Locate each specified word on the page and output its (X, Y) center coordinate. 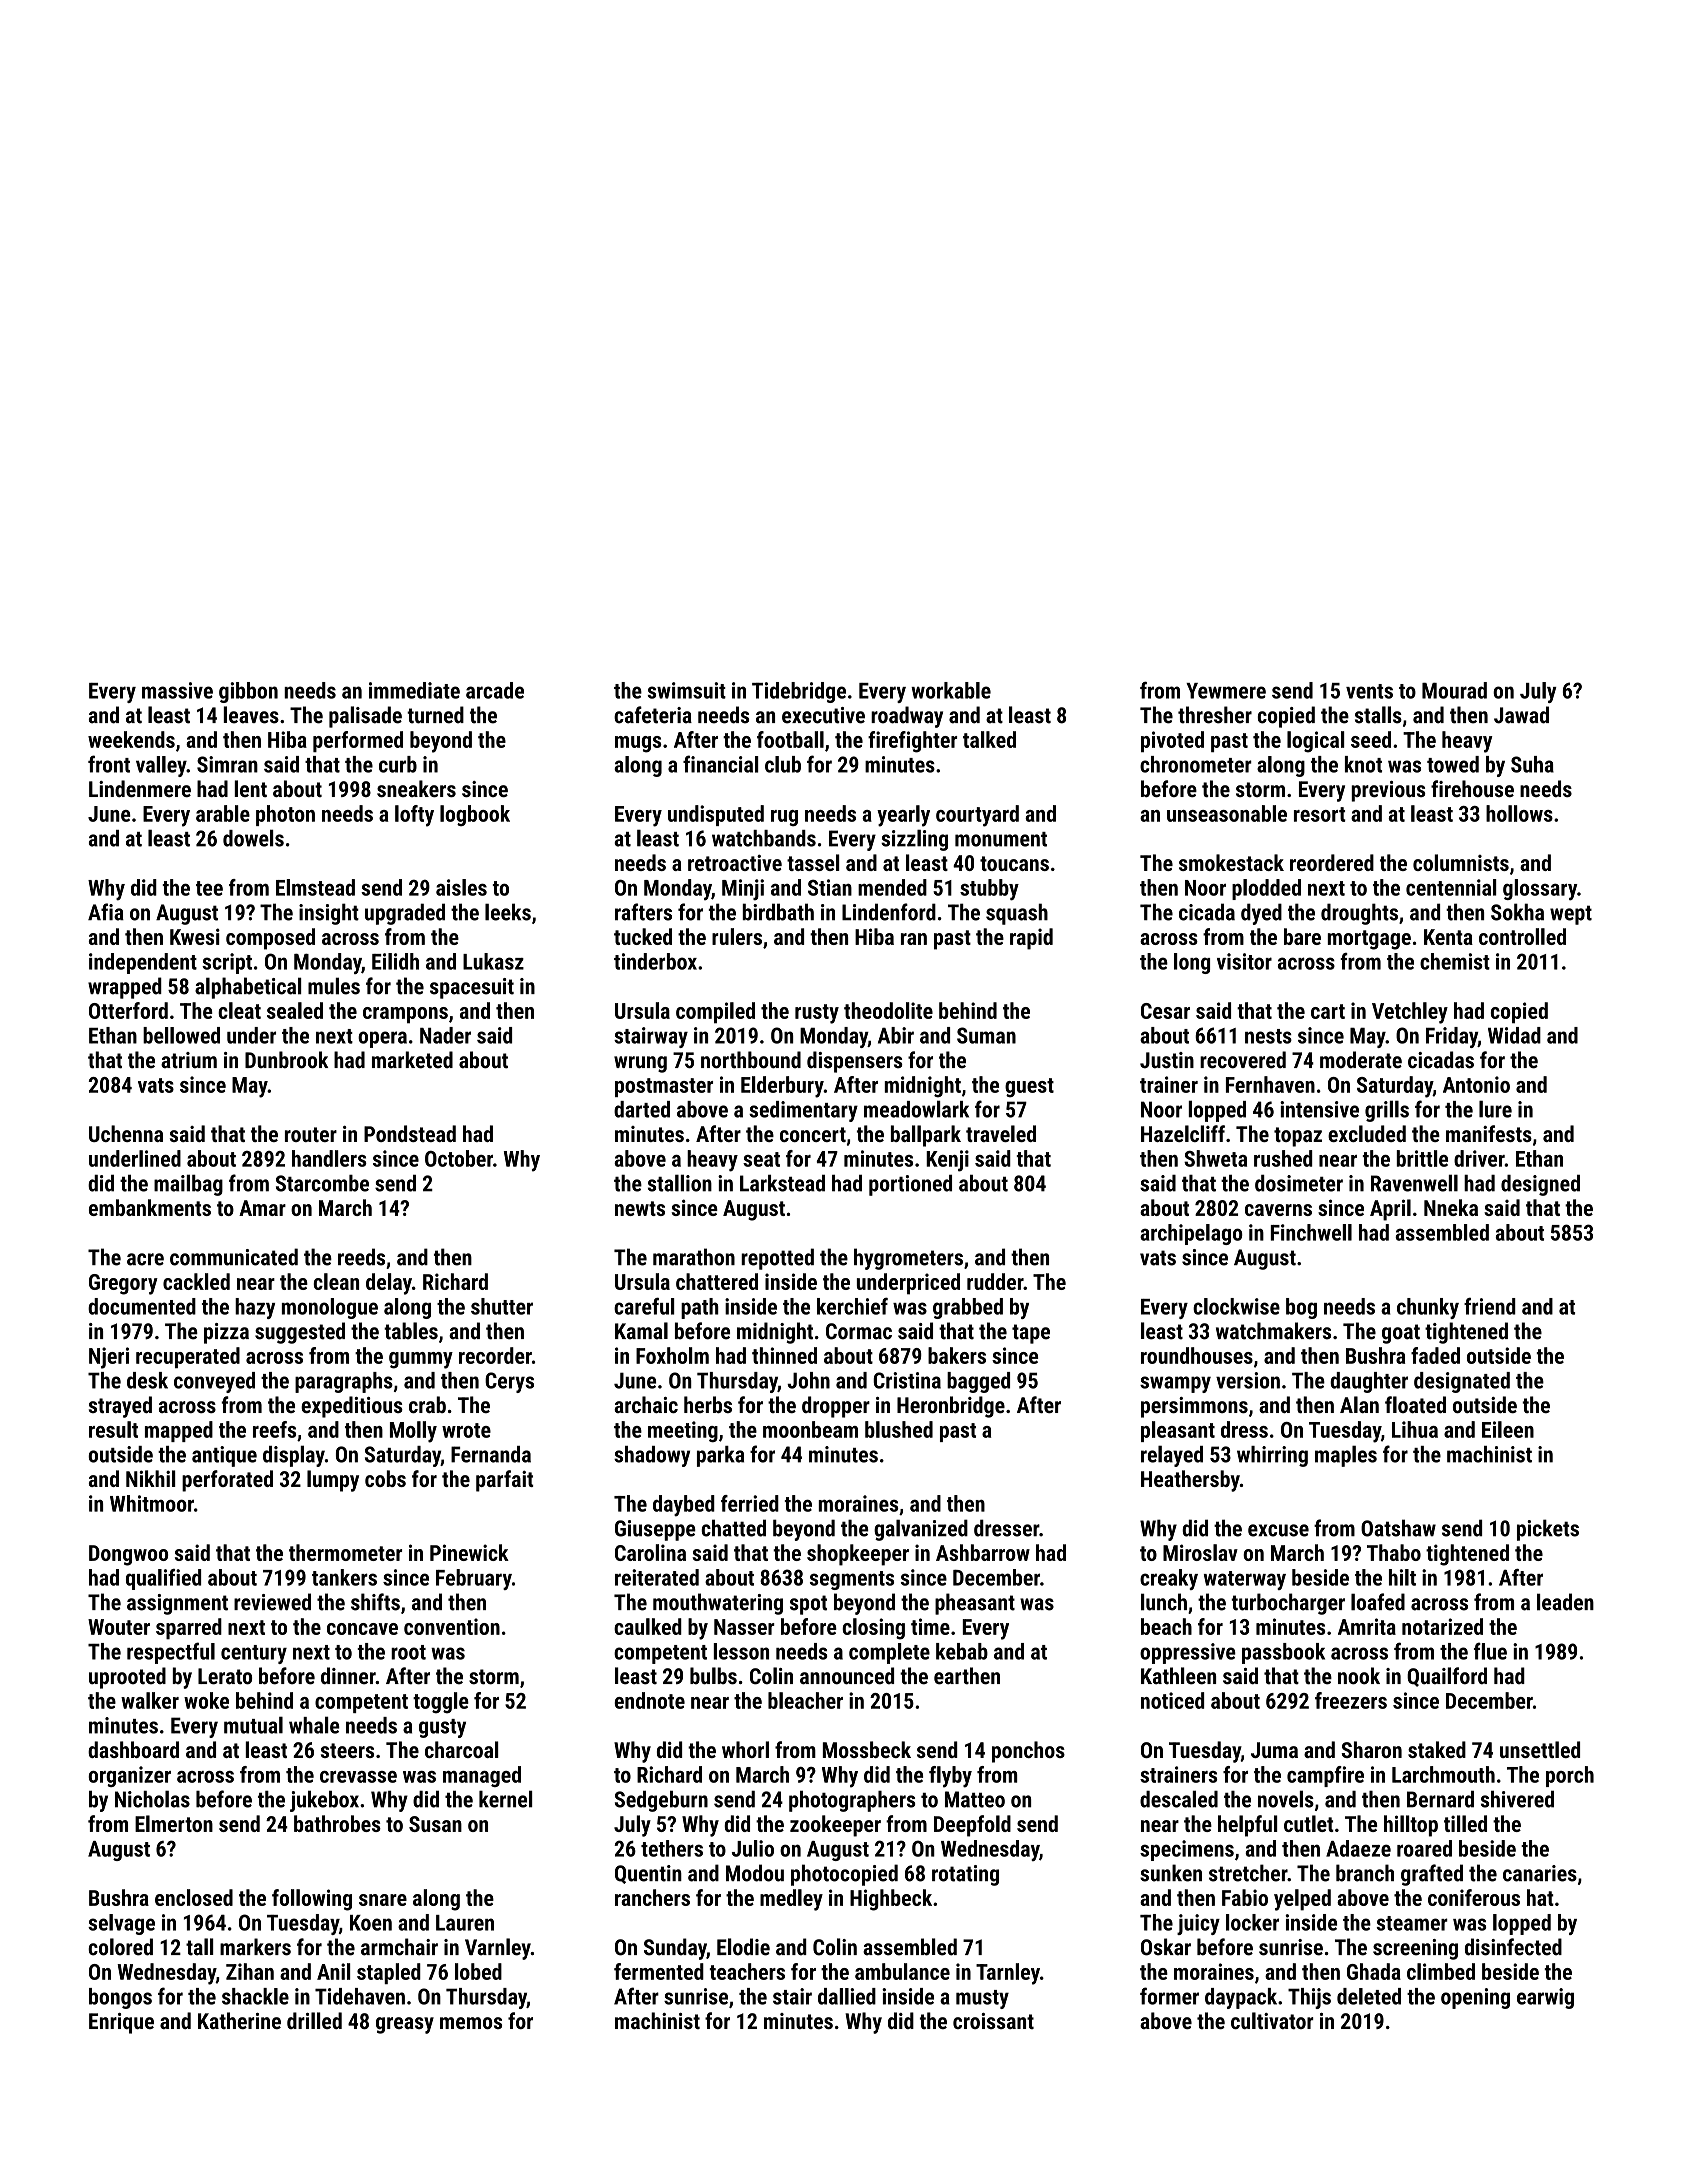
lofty (414, 816)
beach (1166, 1626)
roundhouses (1197, 1355)
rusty (817, 1014)
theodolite (888, 1010)
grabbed (968, 1308)
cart (1328, 1011)
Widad (1514, 1035)
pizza (226, 1333)
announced (847, 1676)
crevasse (358, 1777)
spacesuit (472, 988)
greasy (405, 2025)
